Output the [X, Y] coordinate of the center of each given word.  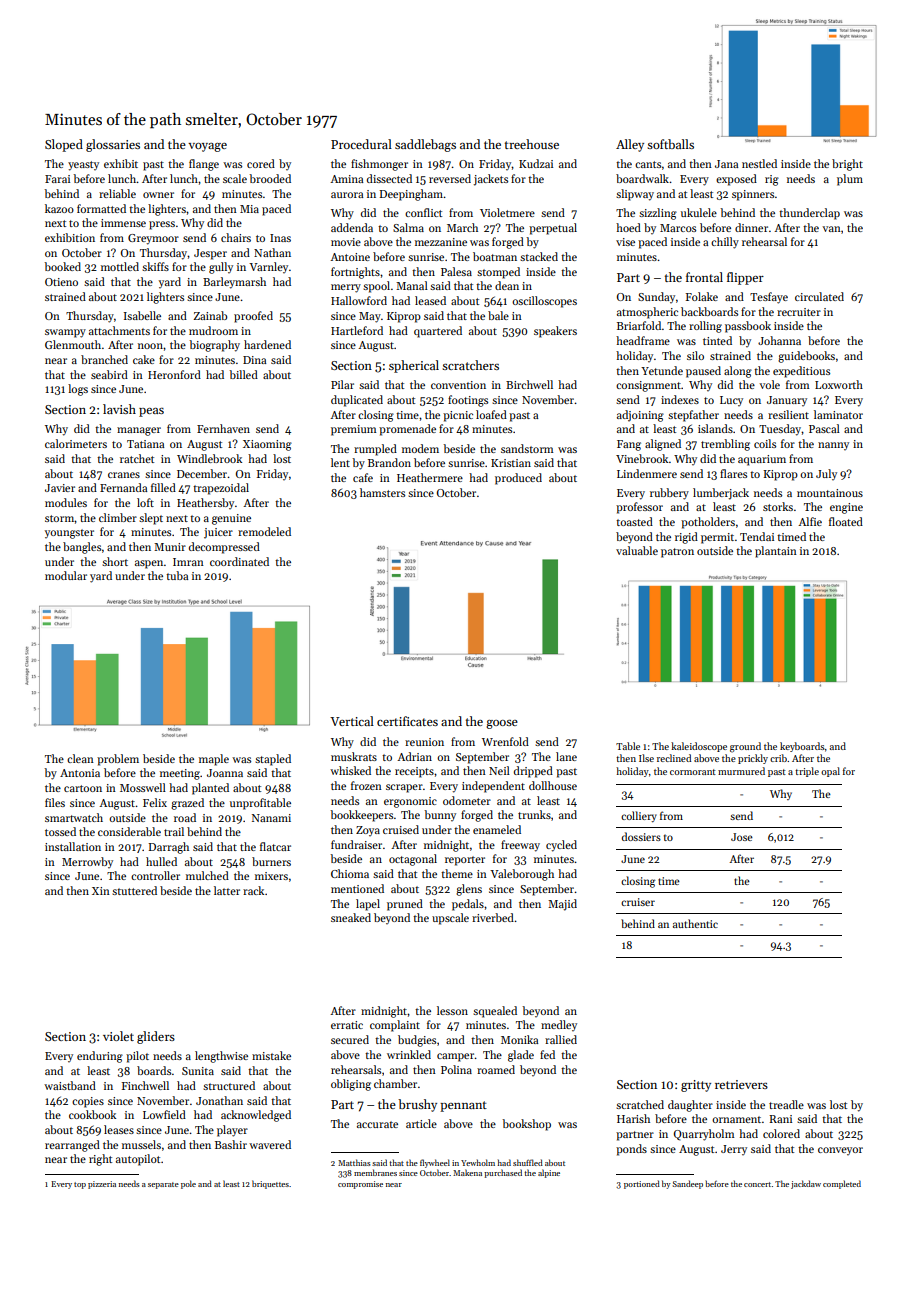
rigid [686, 538]
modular [66, 575]
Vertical [352, 721]
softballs [670, 144]
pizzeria [102, 1185]
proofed [253, 317]
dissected [389, 178]
